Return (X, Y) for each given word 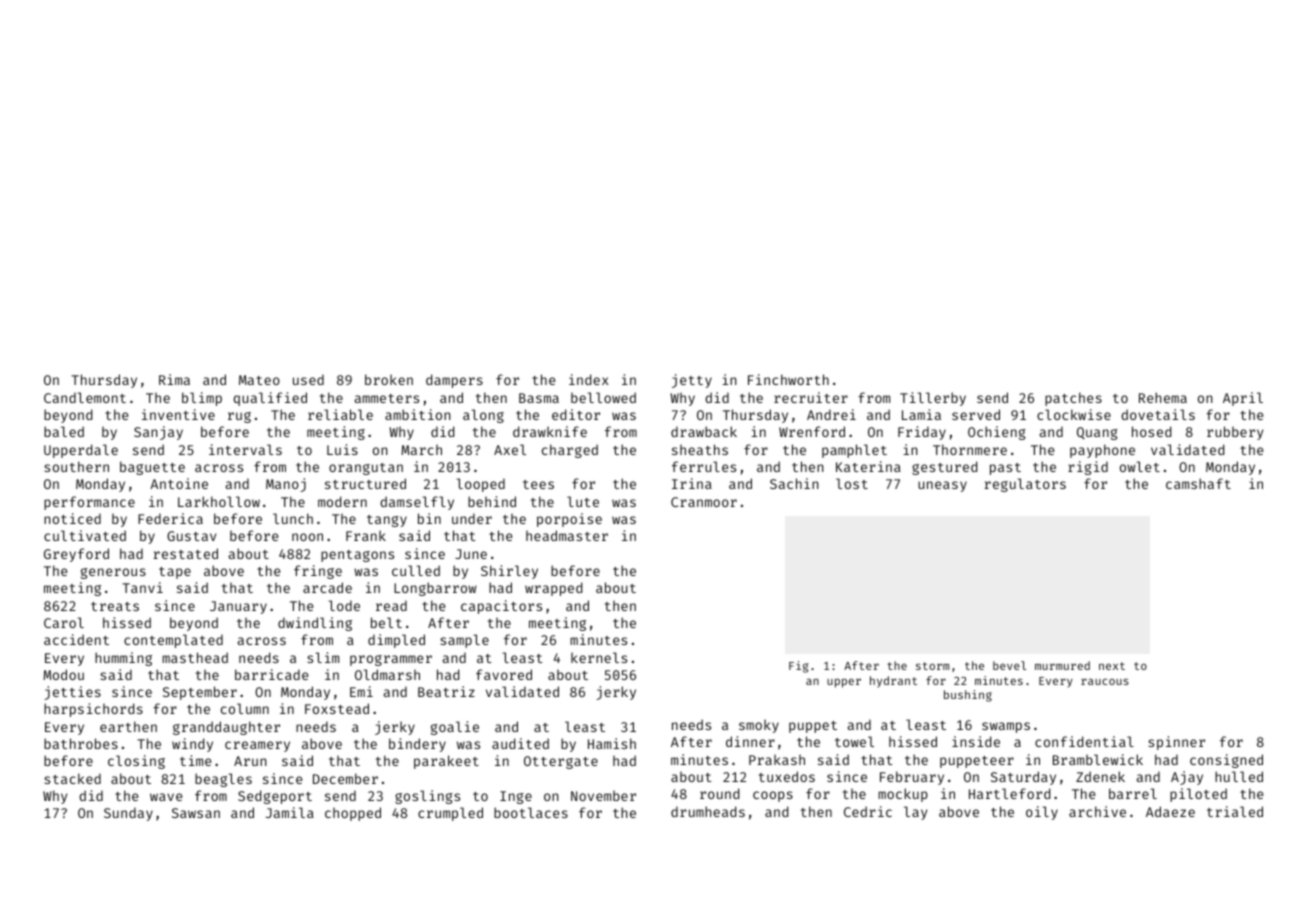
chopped (353, 814)
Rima (174, 379)
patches (1073, 399)
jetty (692, 381)
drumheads (708, 811)
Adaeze (1170, 811)
